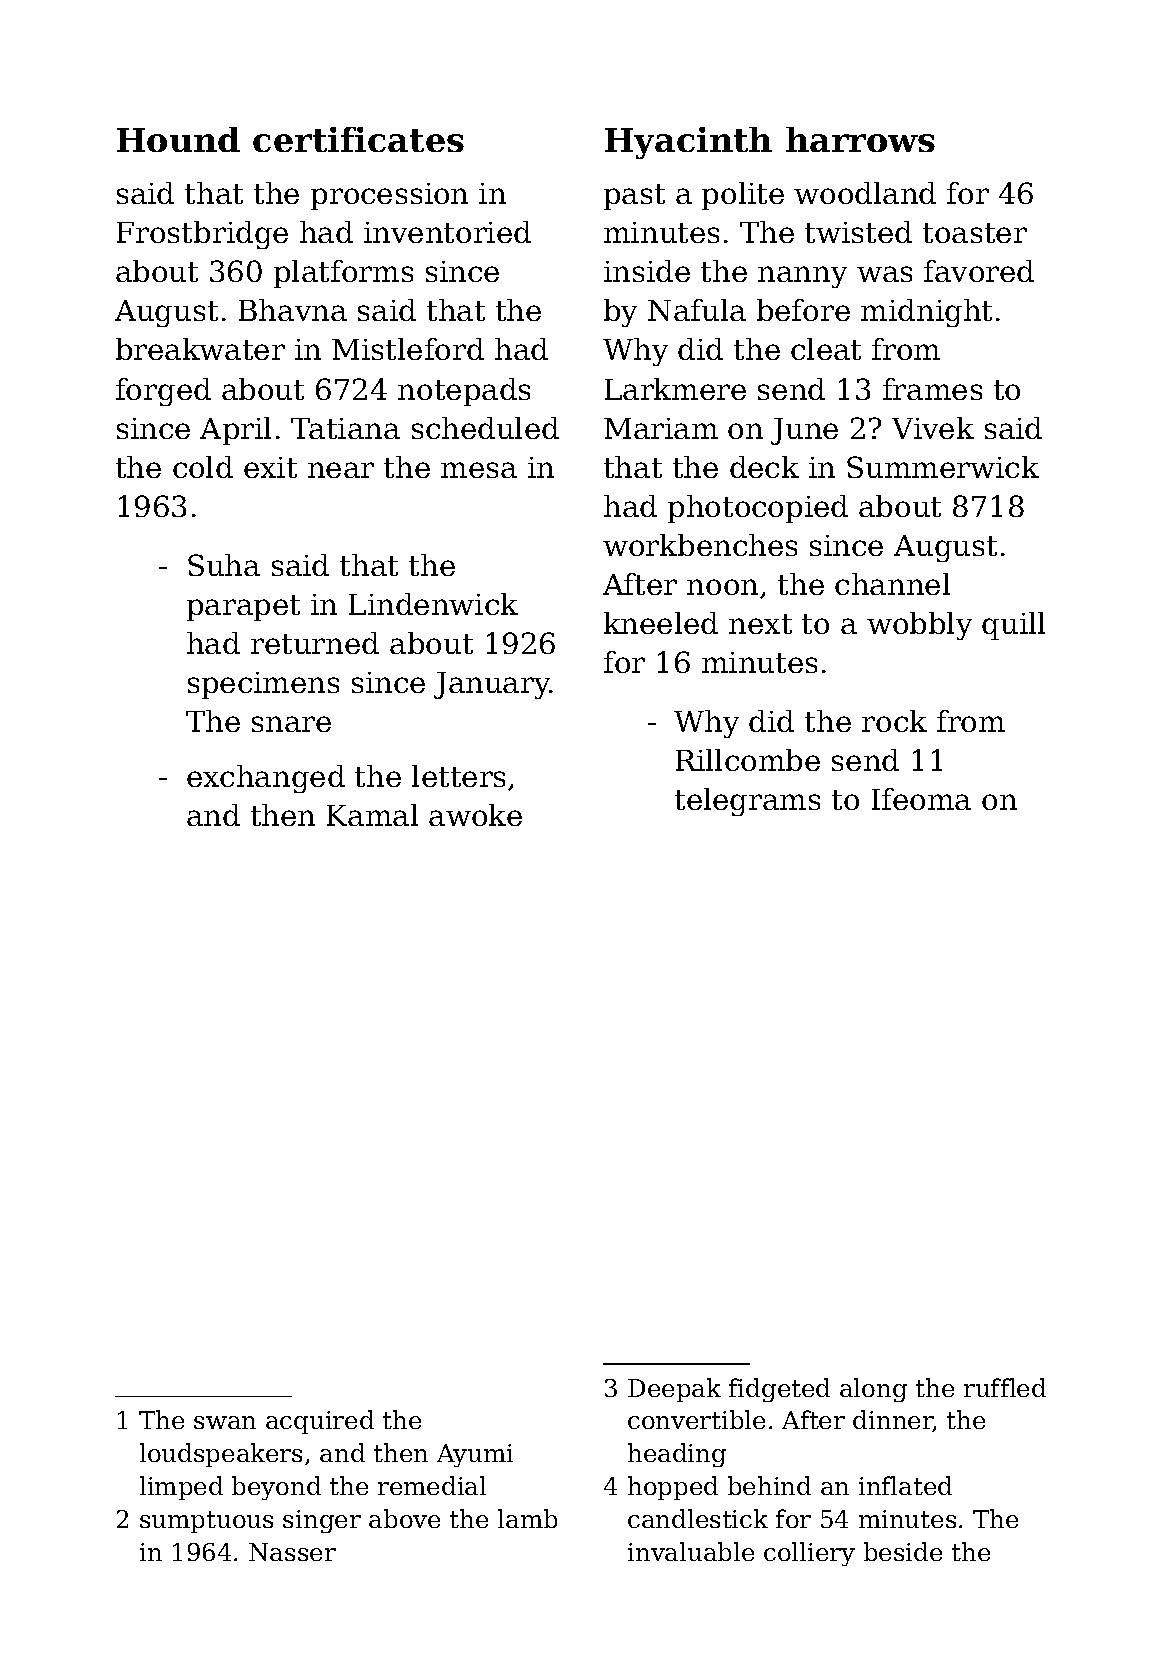 Image resolution: width=1165 pixels, height=1654 pixels. Describe the element at coordinates (747, 802) in the screenshot. I see `telegrams` at that location.
